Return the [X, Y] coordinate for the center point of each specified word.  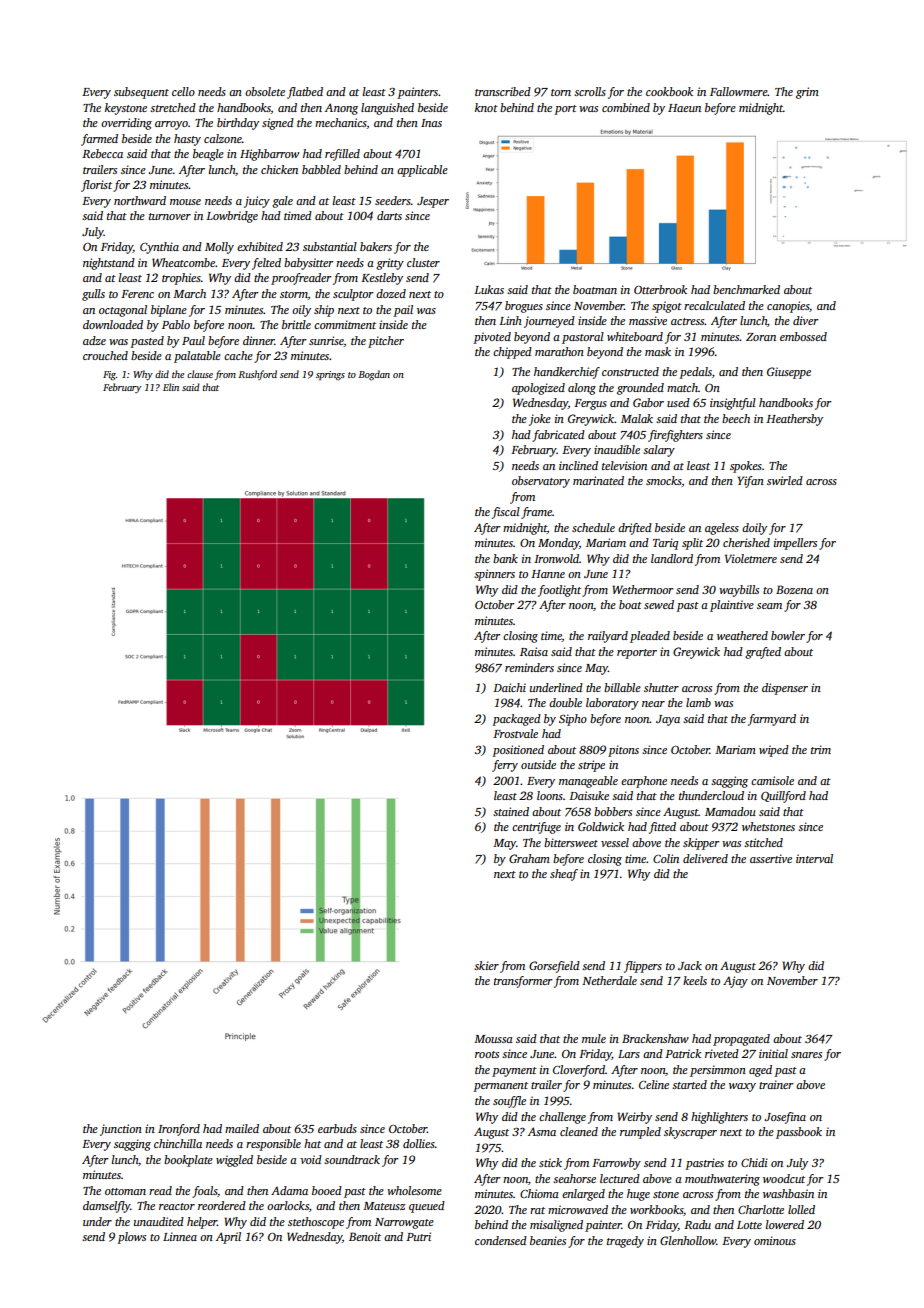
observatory [541, 482]
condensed [501, 1240]
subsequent [141, 93]
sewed [659, 604]
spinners [494, 575]
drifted [635, 529]
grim [807, 93]
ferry [505, 766]
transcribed [503, 91]
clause [200, 374]
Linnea [180, 1236]
